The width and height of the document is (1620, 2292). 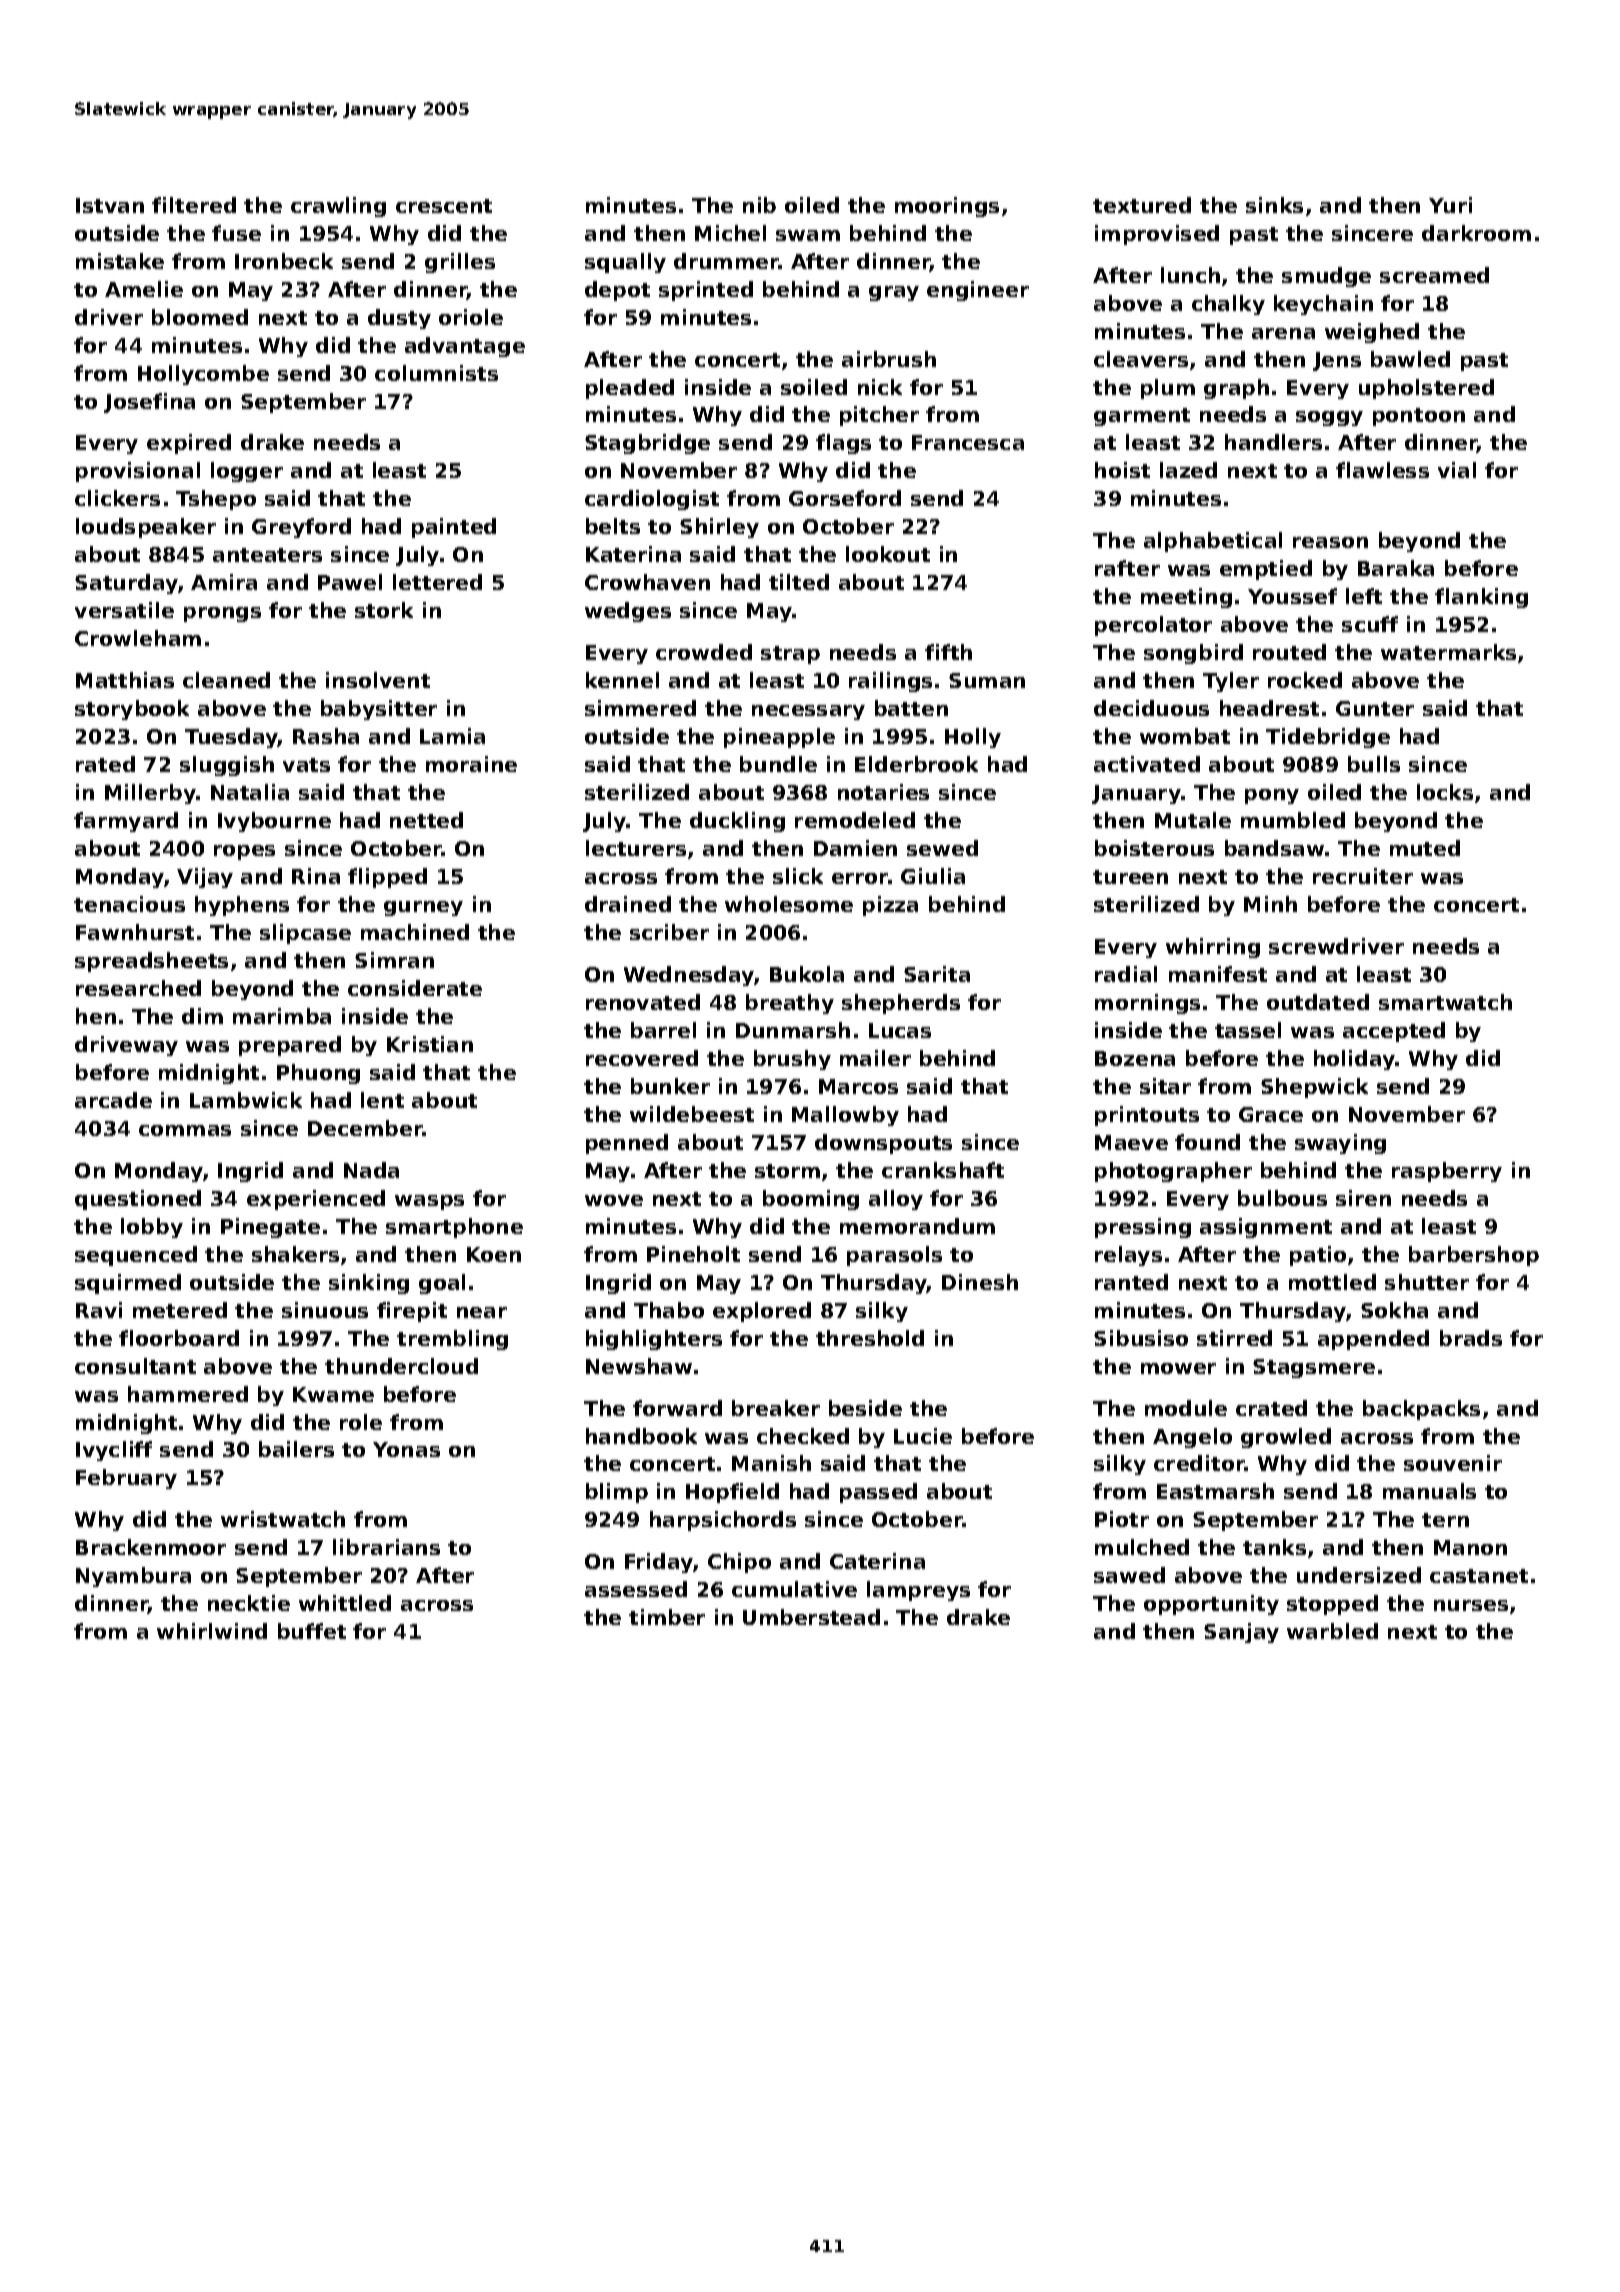 What do you see at coordinates (226, 680) in the document?
I see `cleaned` at bounding box center [226, 680].
